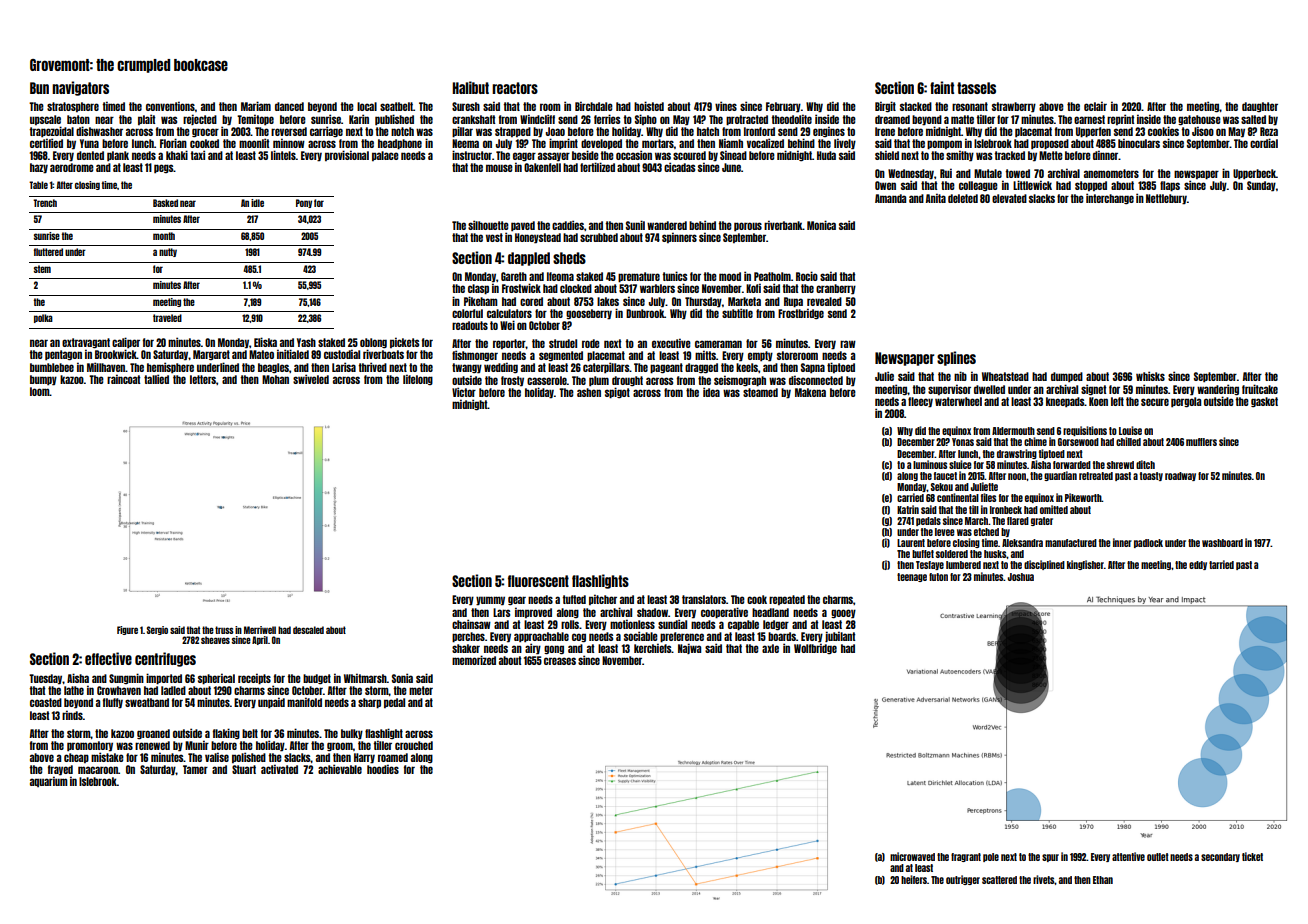 The image size is (1308, 924). What do you see at coordinates (1032, 185) in the screenshot?
I see `Littlewick` at bounding box center [1032, 185].
